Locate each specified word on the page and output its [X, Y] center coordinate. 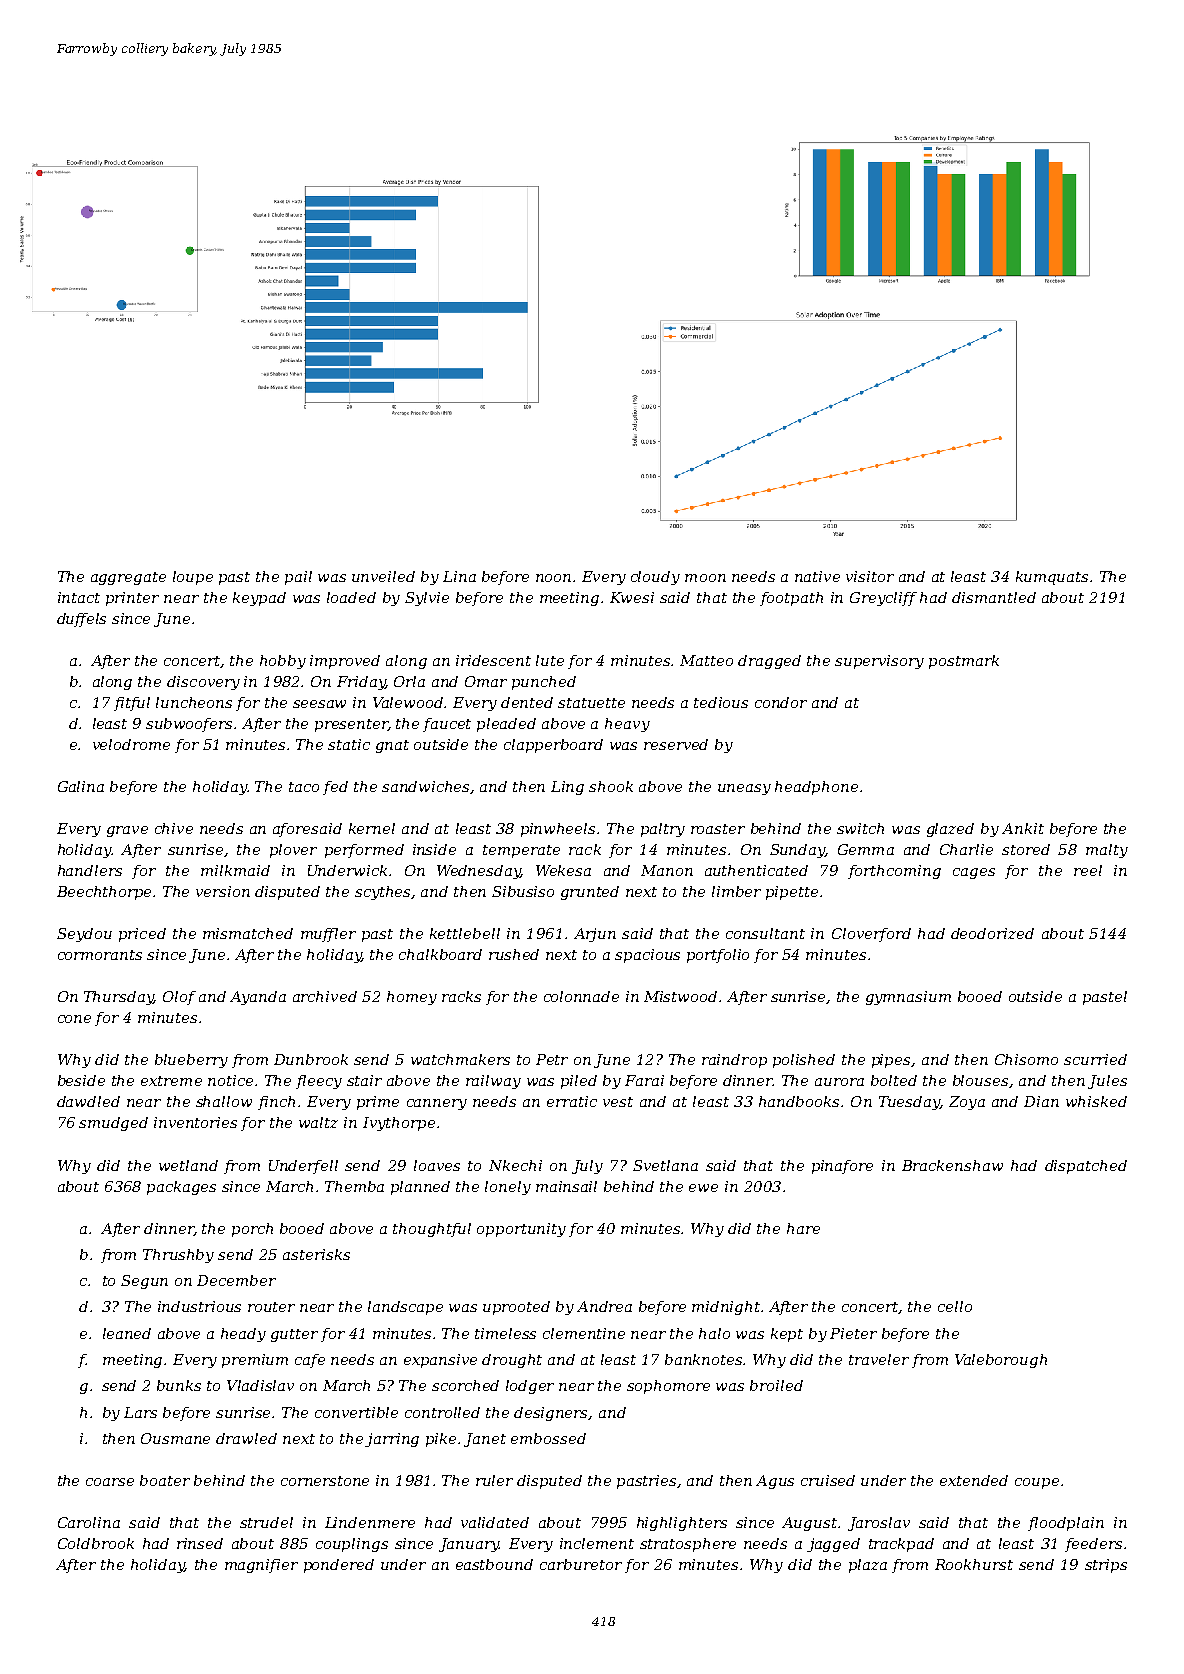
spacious [647, 956]
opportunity [521, 1230]
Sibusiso [523, 891]
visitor [870, 576]
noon [553, 578]
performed [364, 851]
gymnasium [908, 998]
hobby [283, 662]
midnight [726, 1308]
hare [803, 1228]
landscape [405, 1308]
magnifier [261, 1566]
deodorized [992, 933]
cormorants [100, 955]
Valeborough [1001, 1361]
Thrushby [178, 1256]
